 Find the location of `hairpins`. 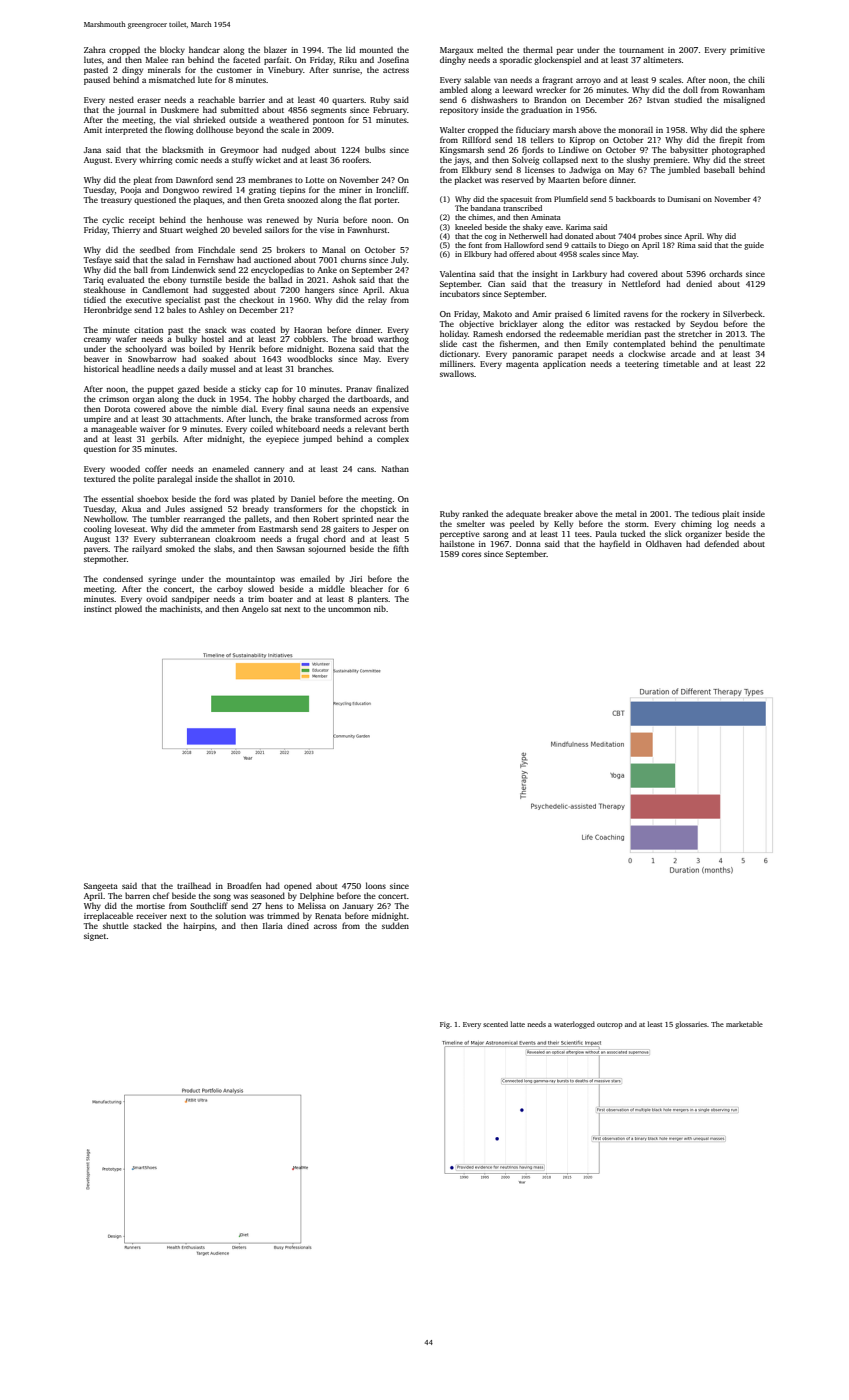

hairpins is located at coordinates (199, 926).
